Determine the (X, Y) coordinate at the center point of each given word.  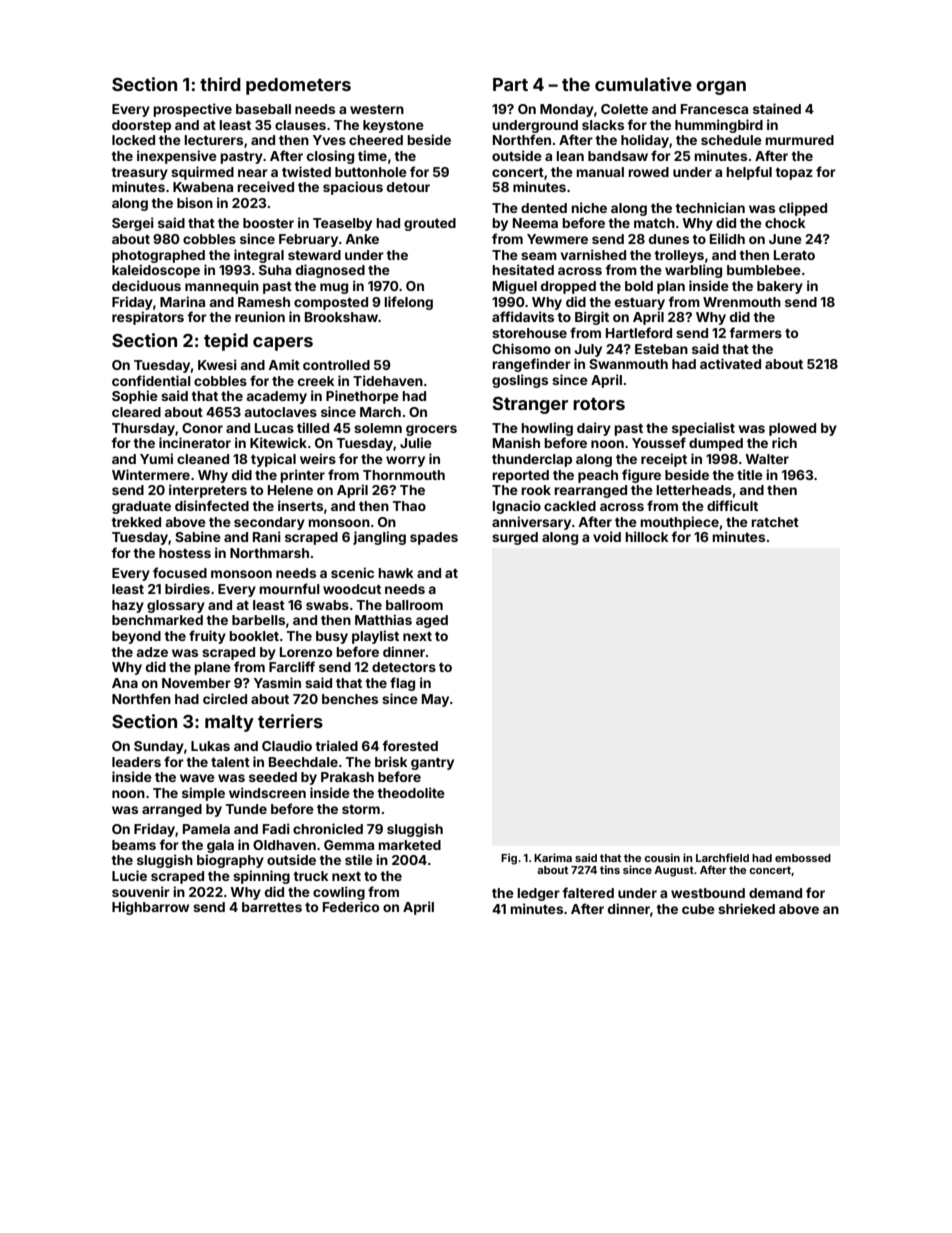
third (220, 84)
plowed (792, 429)
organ (721, 88)
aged (432, 621)
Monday (567, 110)
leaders (136, 762)
